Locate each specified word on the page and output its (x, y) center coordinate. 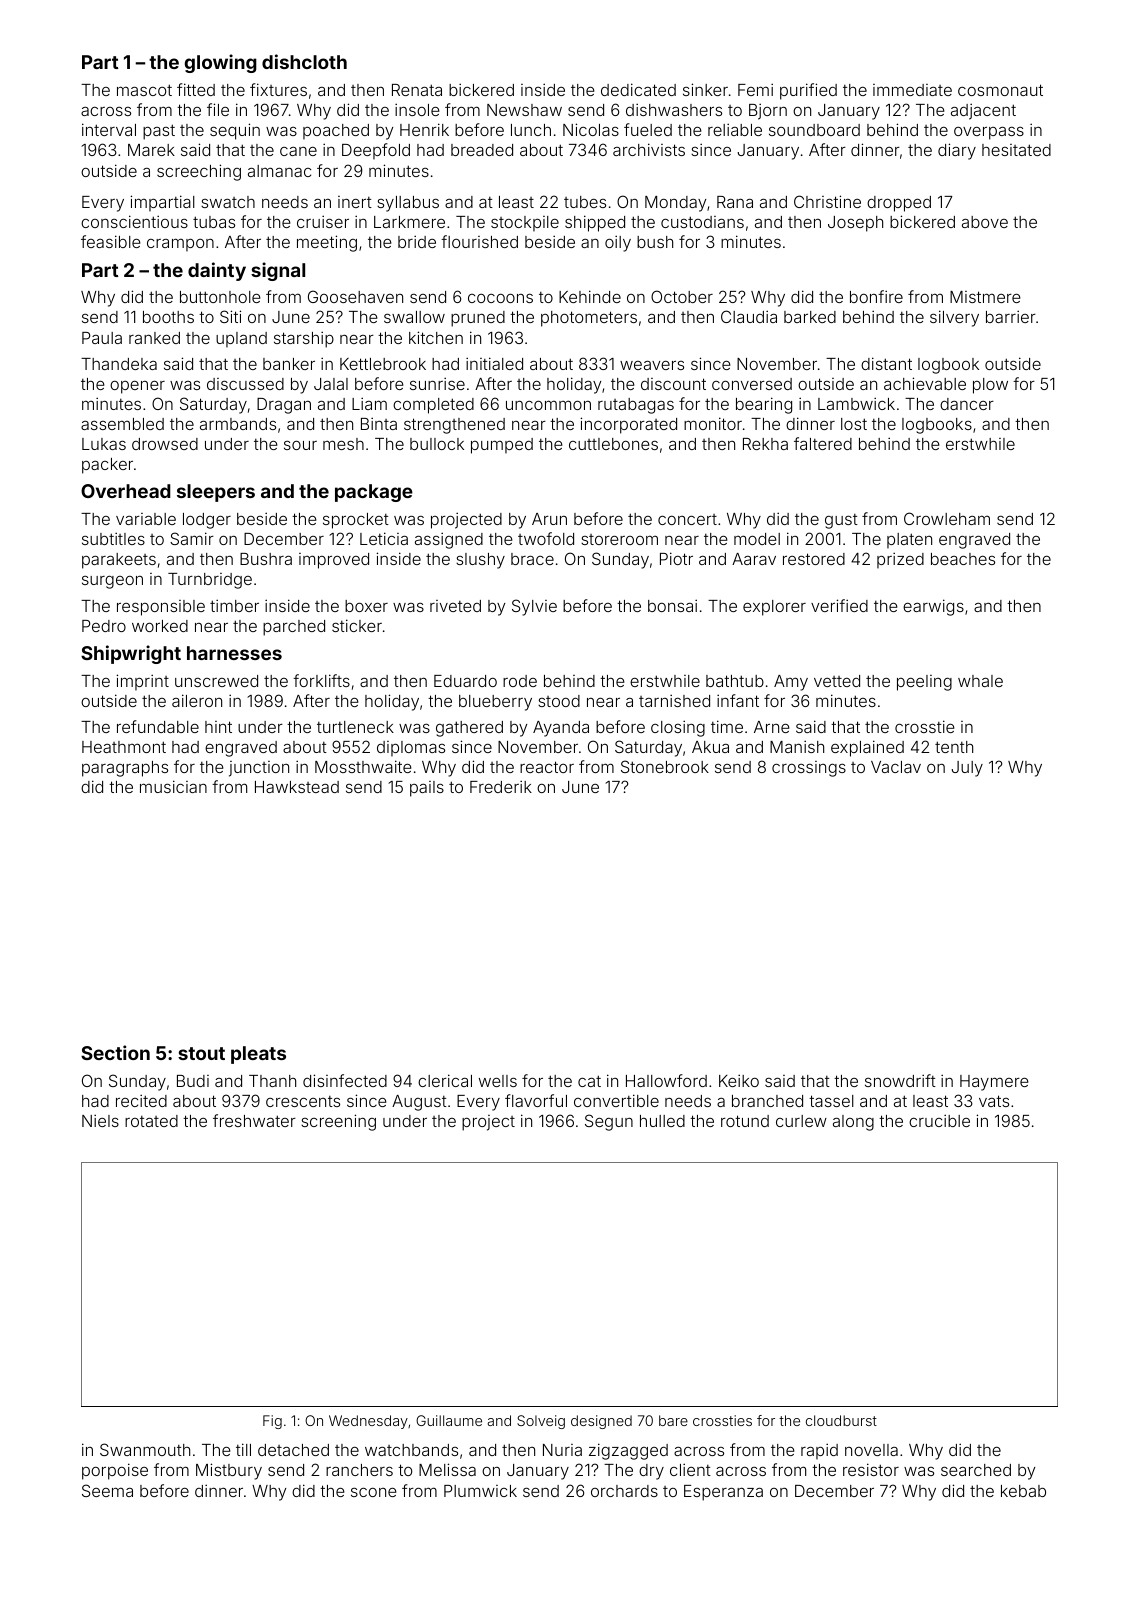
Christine (827, 201)
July (967, 769)
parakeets (119, 561)
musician (173, 786)
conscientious (134, 221)
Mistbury (229, 1471)
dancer (967, 404)
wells (498, 1081)
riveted (455, 606)
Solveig (541, 1422)
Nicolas (591, 129)
